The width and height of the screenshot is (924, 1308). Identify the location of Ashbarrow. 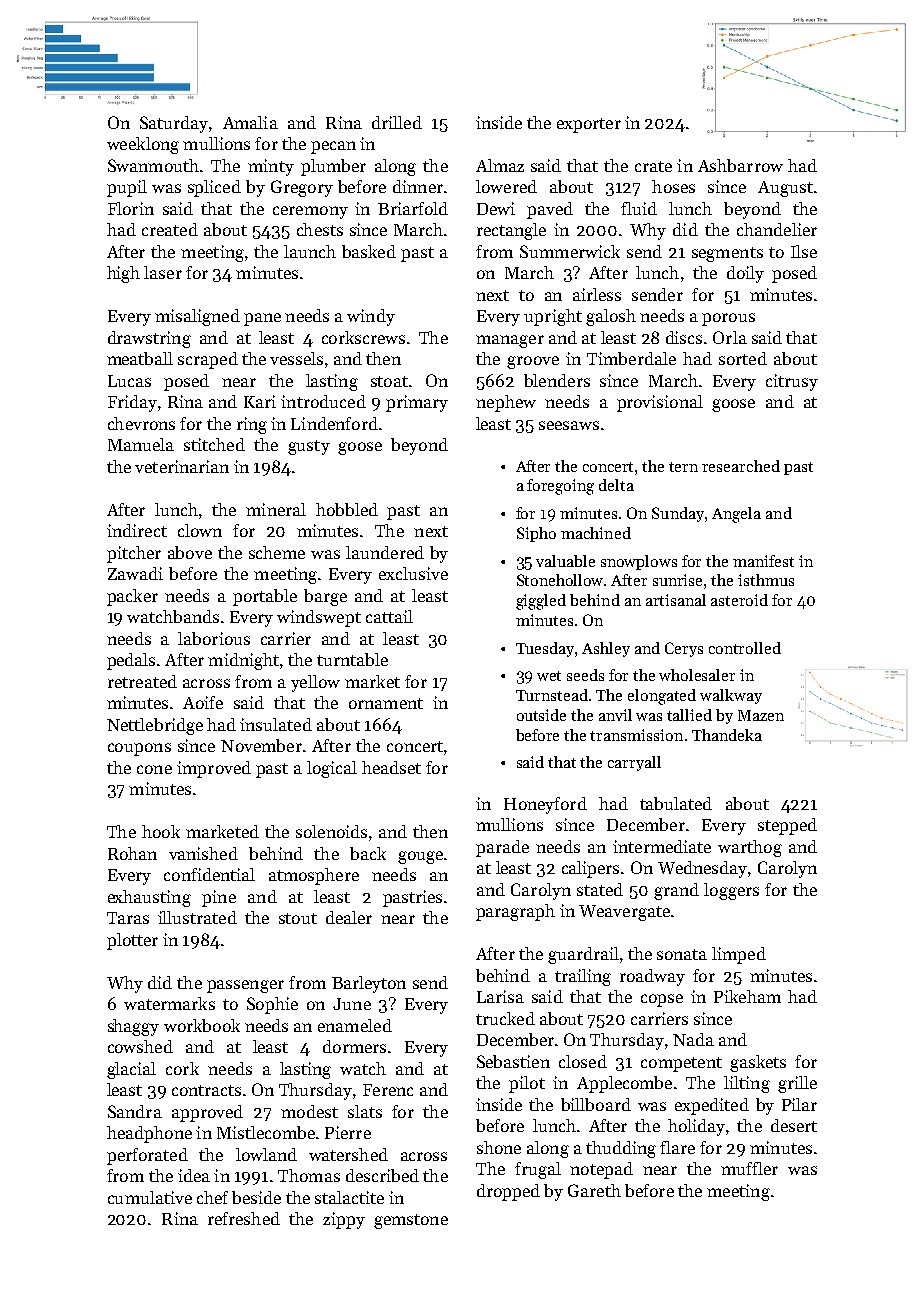
(740, 165).
